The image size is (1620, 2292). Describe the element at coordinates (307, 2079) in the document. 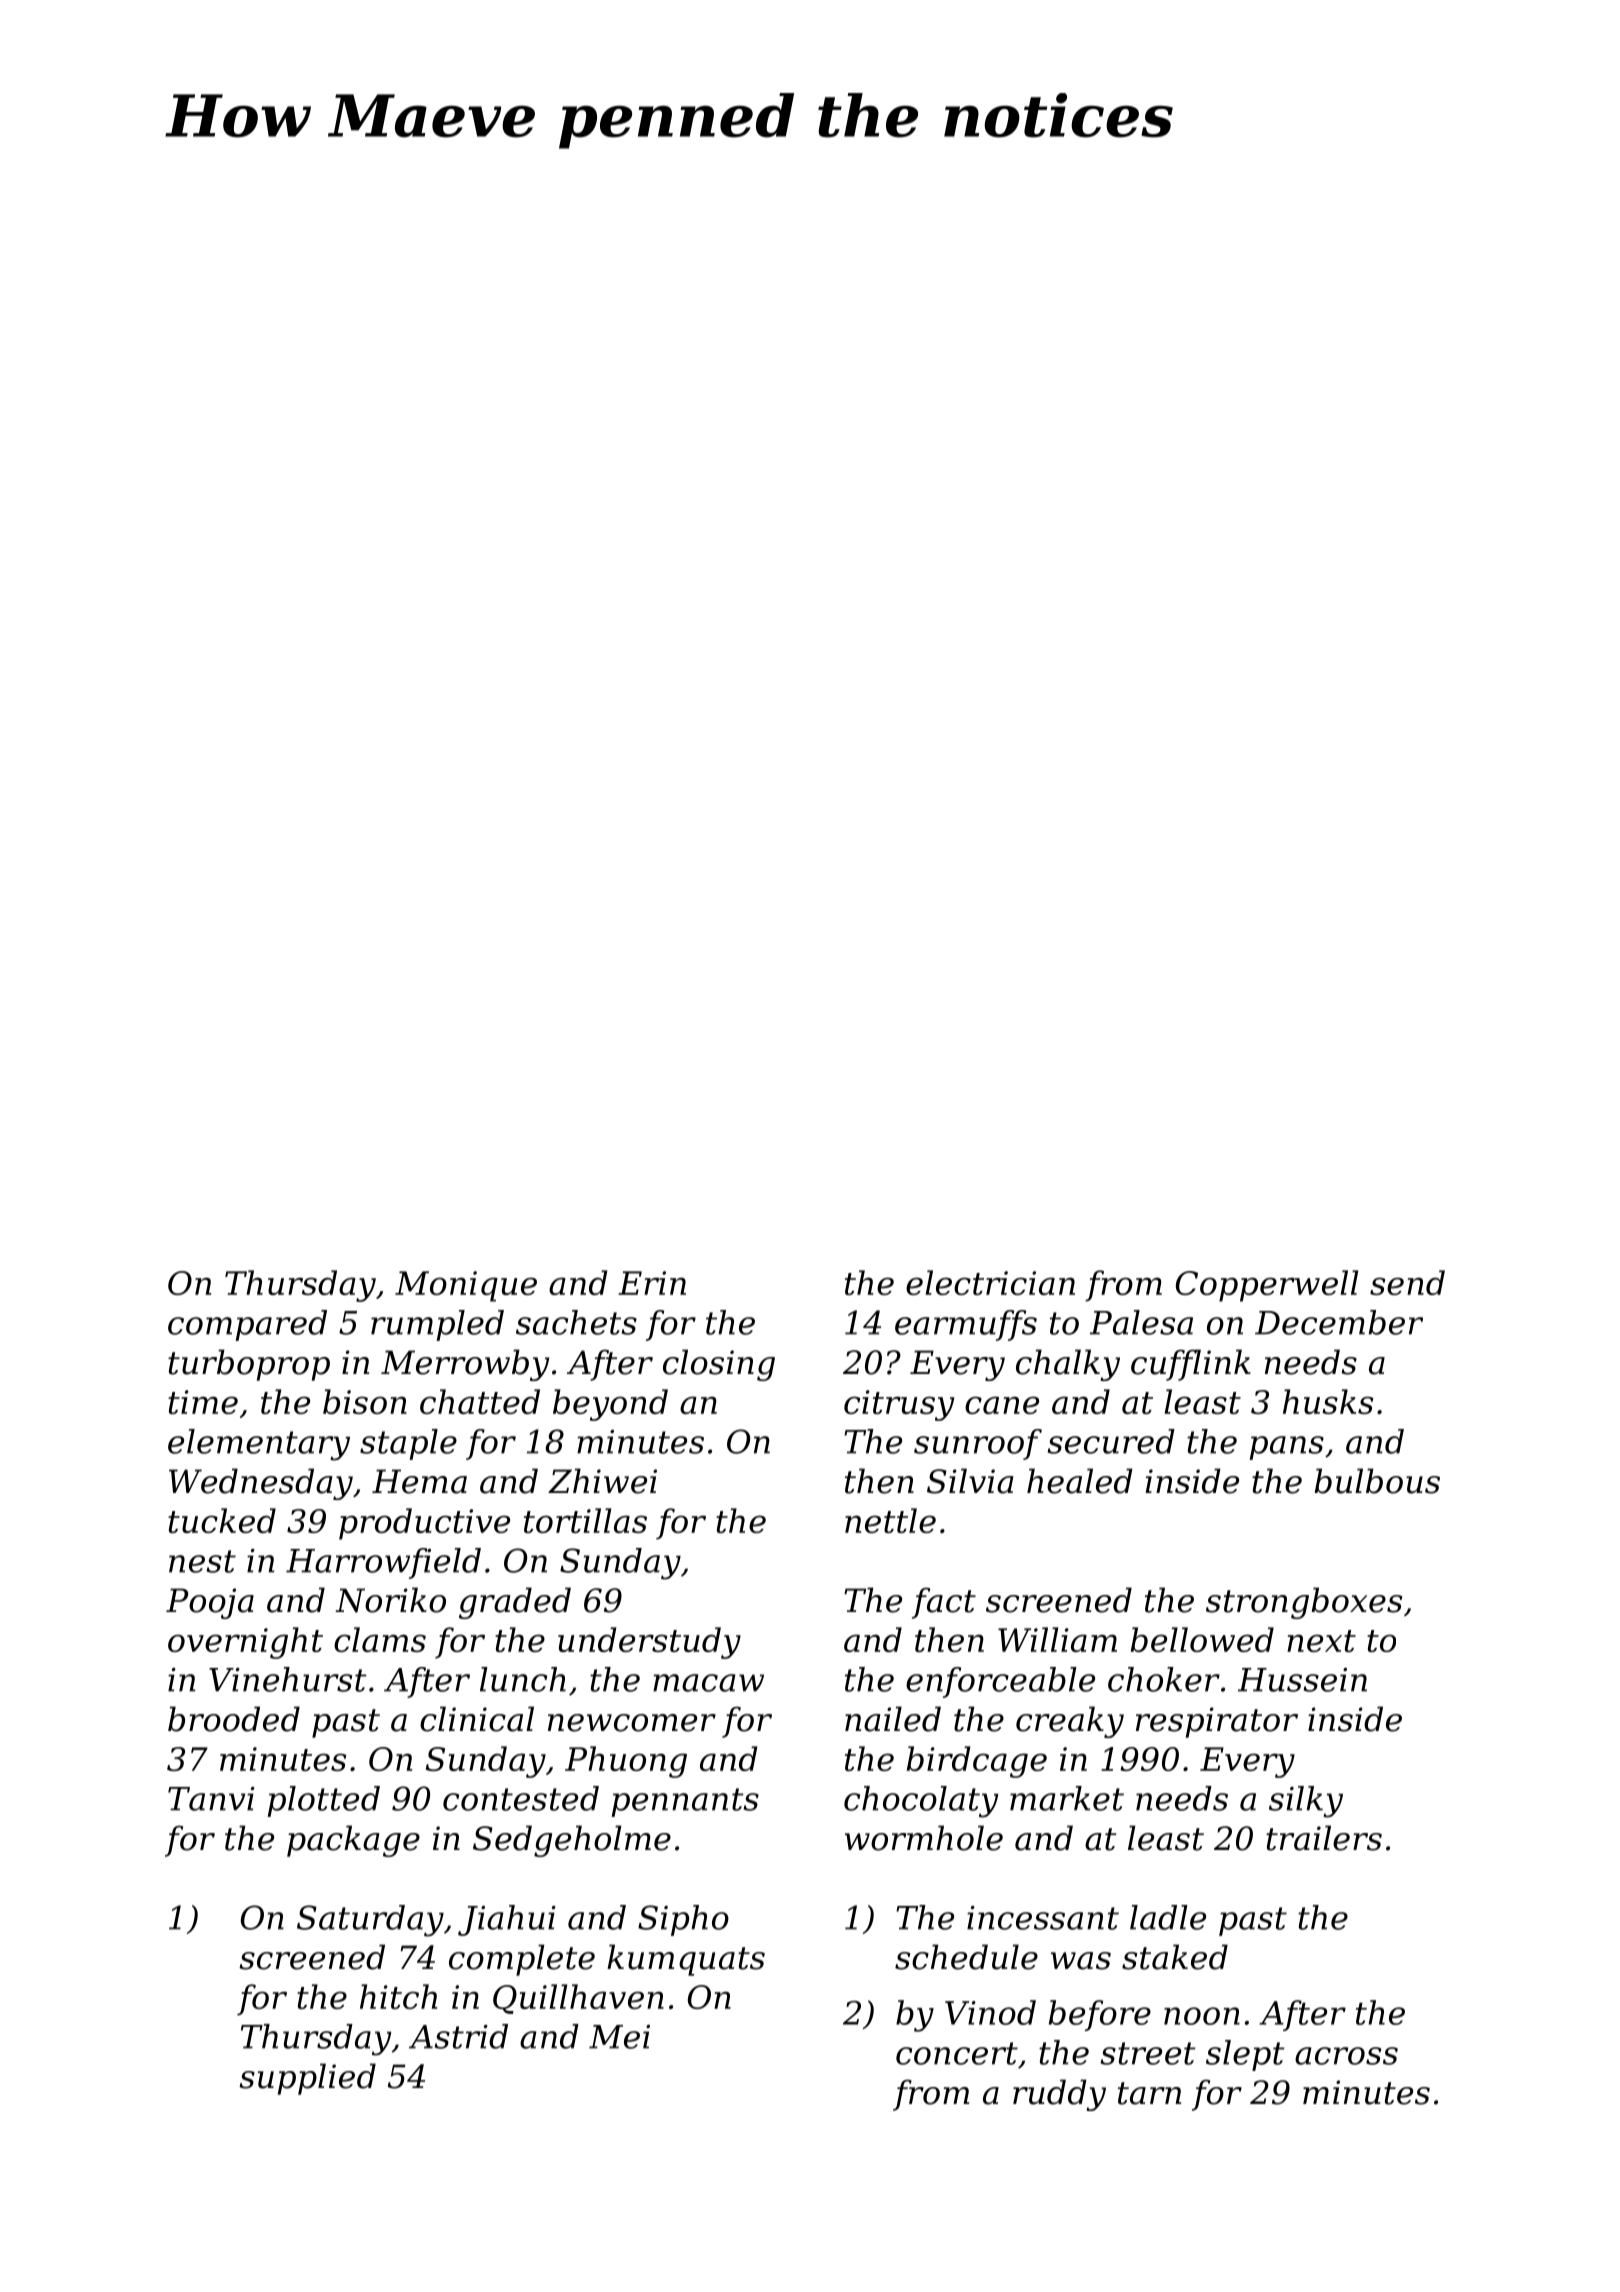

I see `supplied` at that location.
